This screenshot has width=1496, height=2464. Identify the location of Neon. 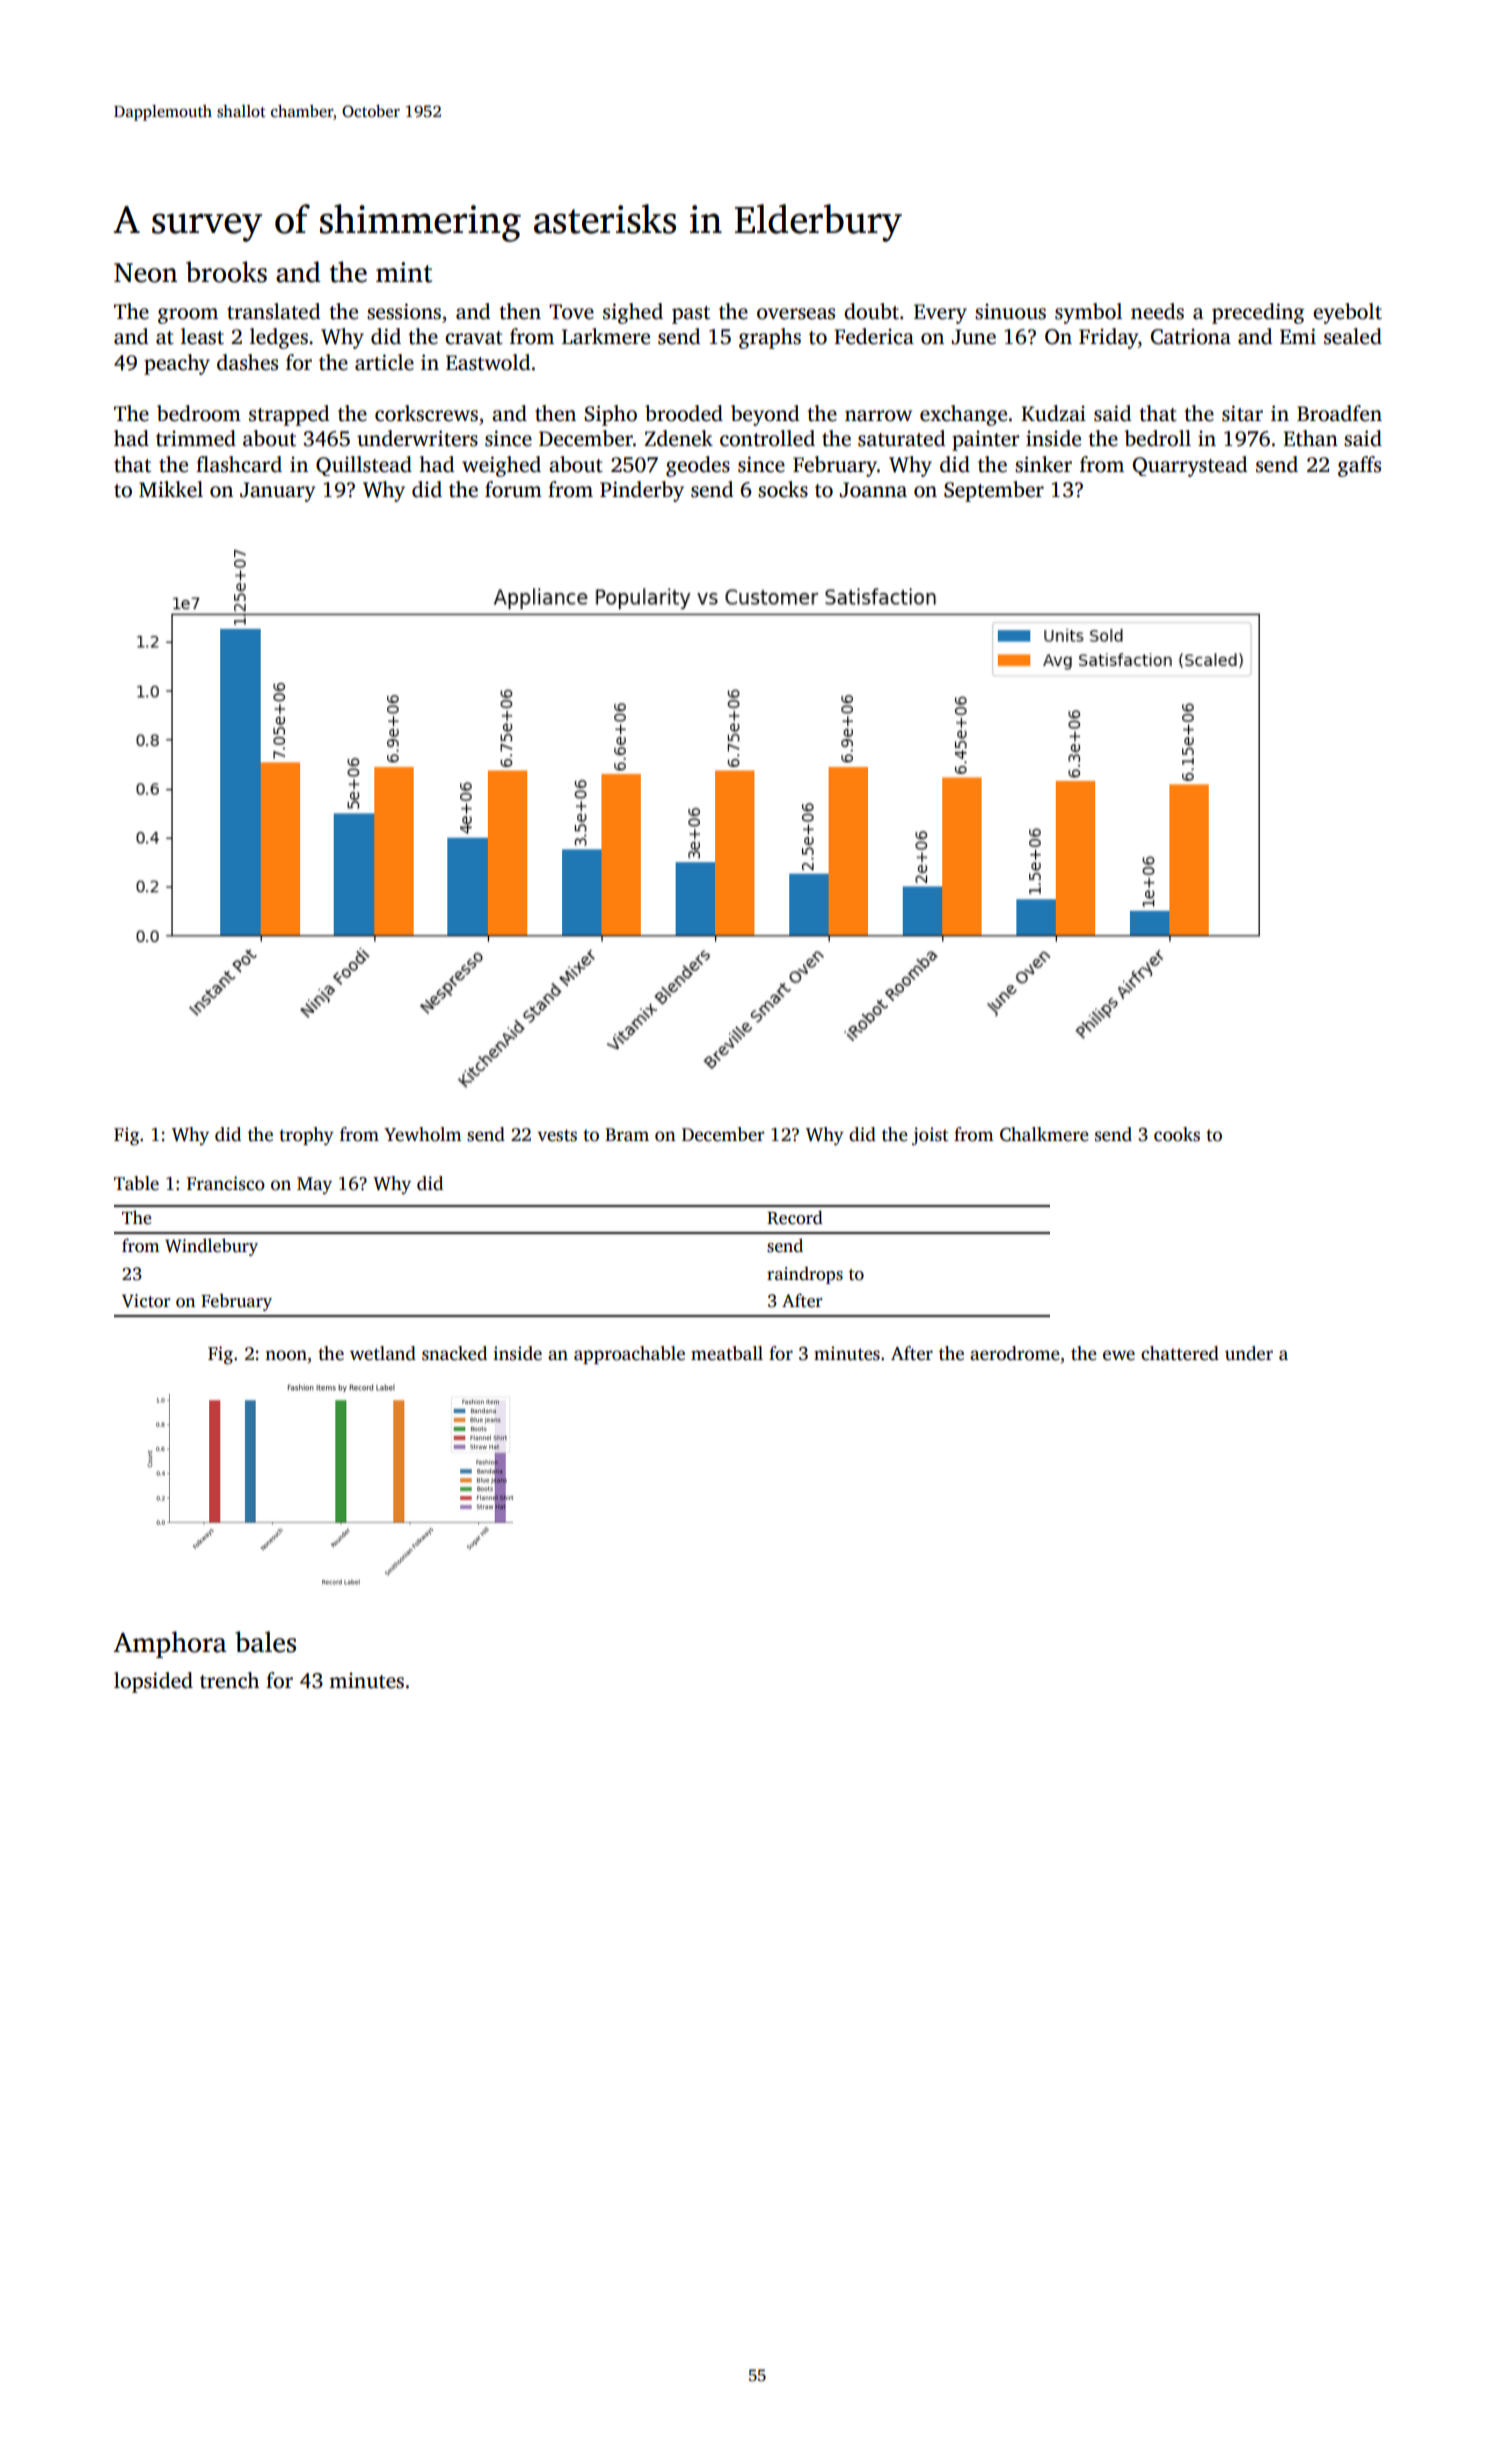
(145, 273).
